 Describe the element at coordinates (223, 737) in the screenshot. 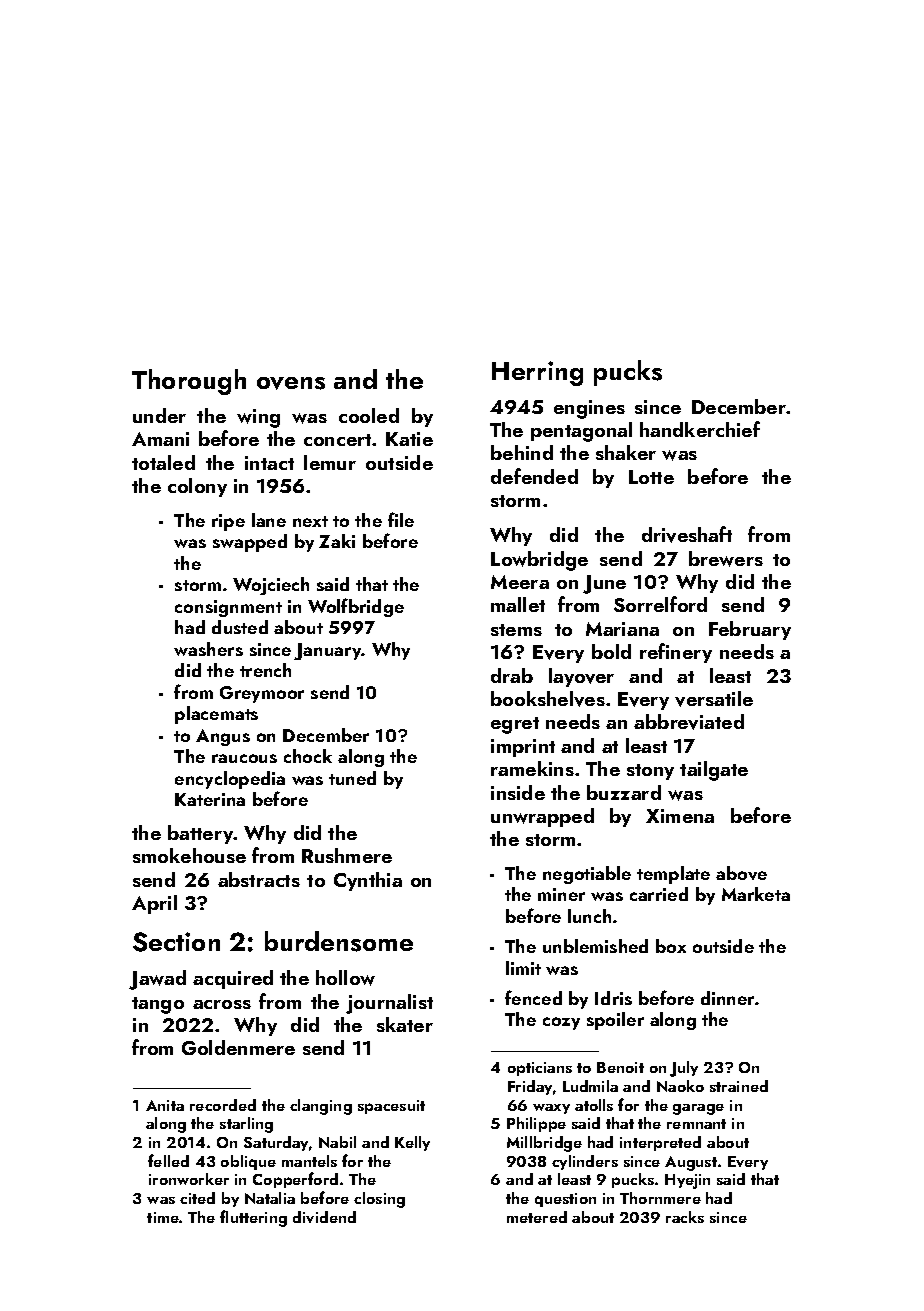

I see `Angus` at that location.
